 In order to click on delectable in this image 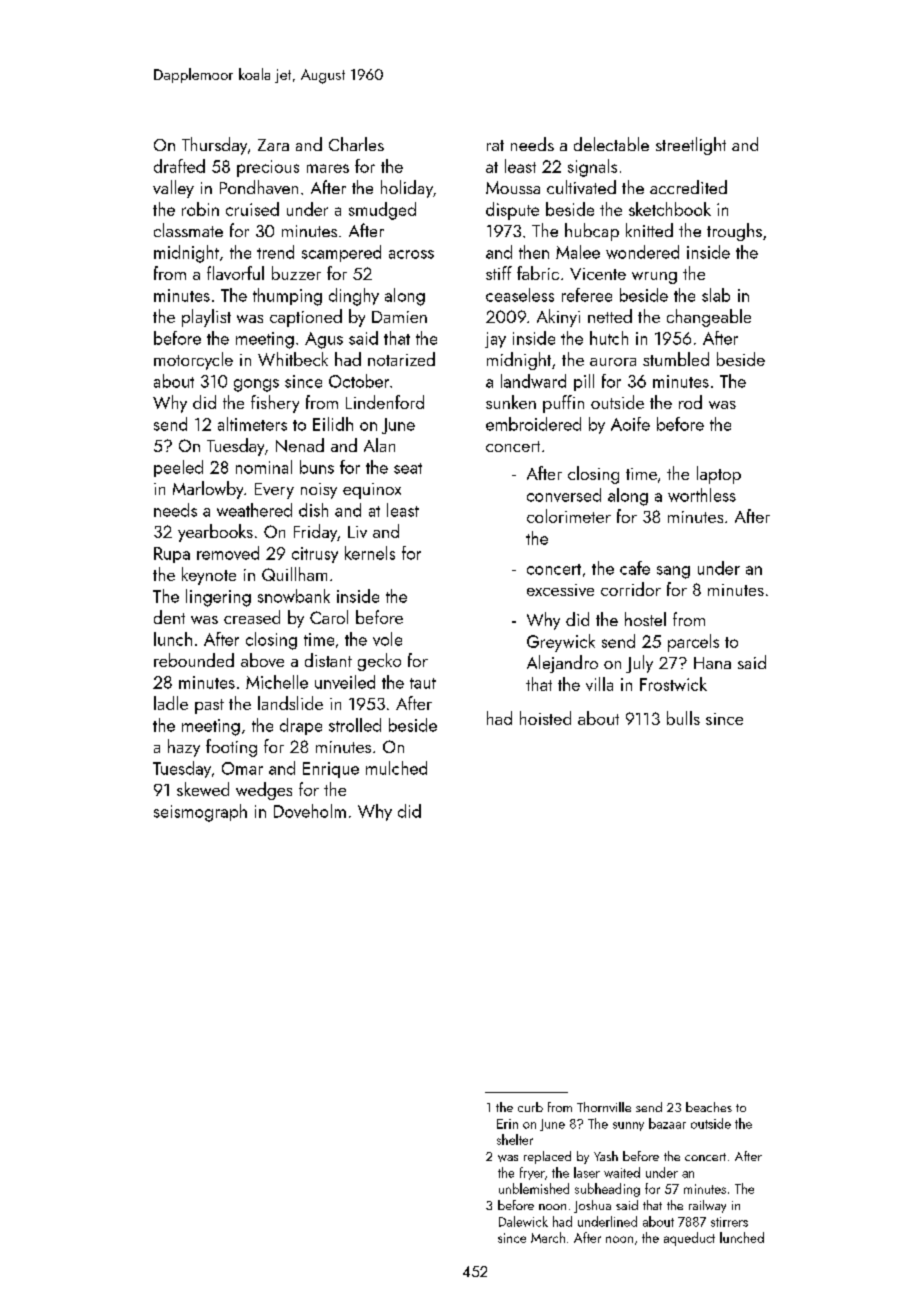, I will do `click(611, 144)`.
